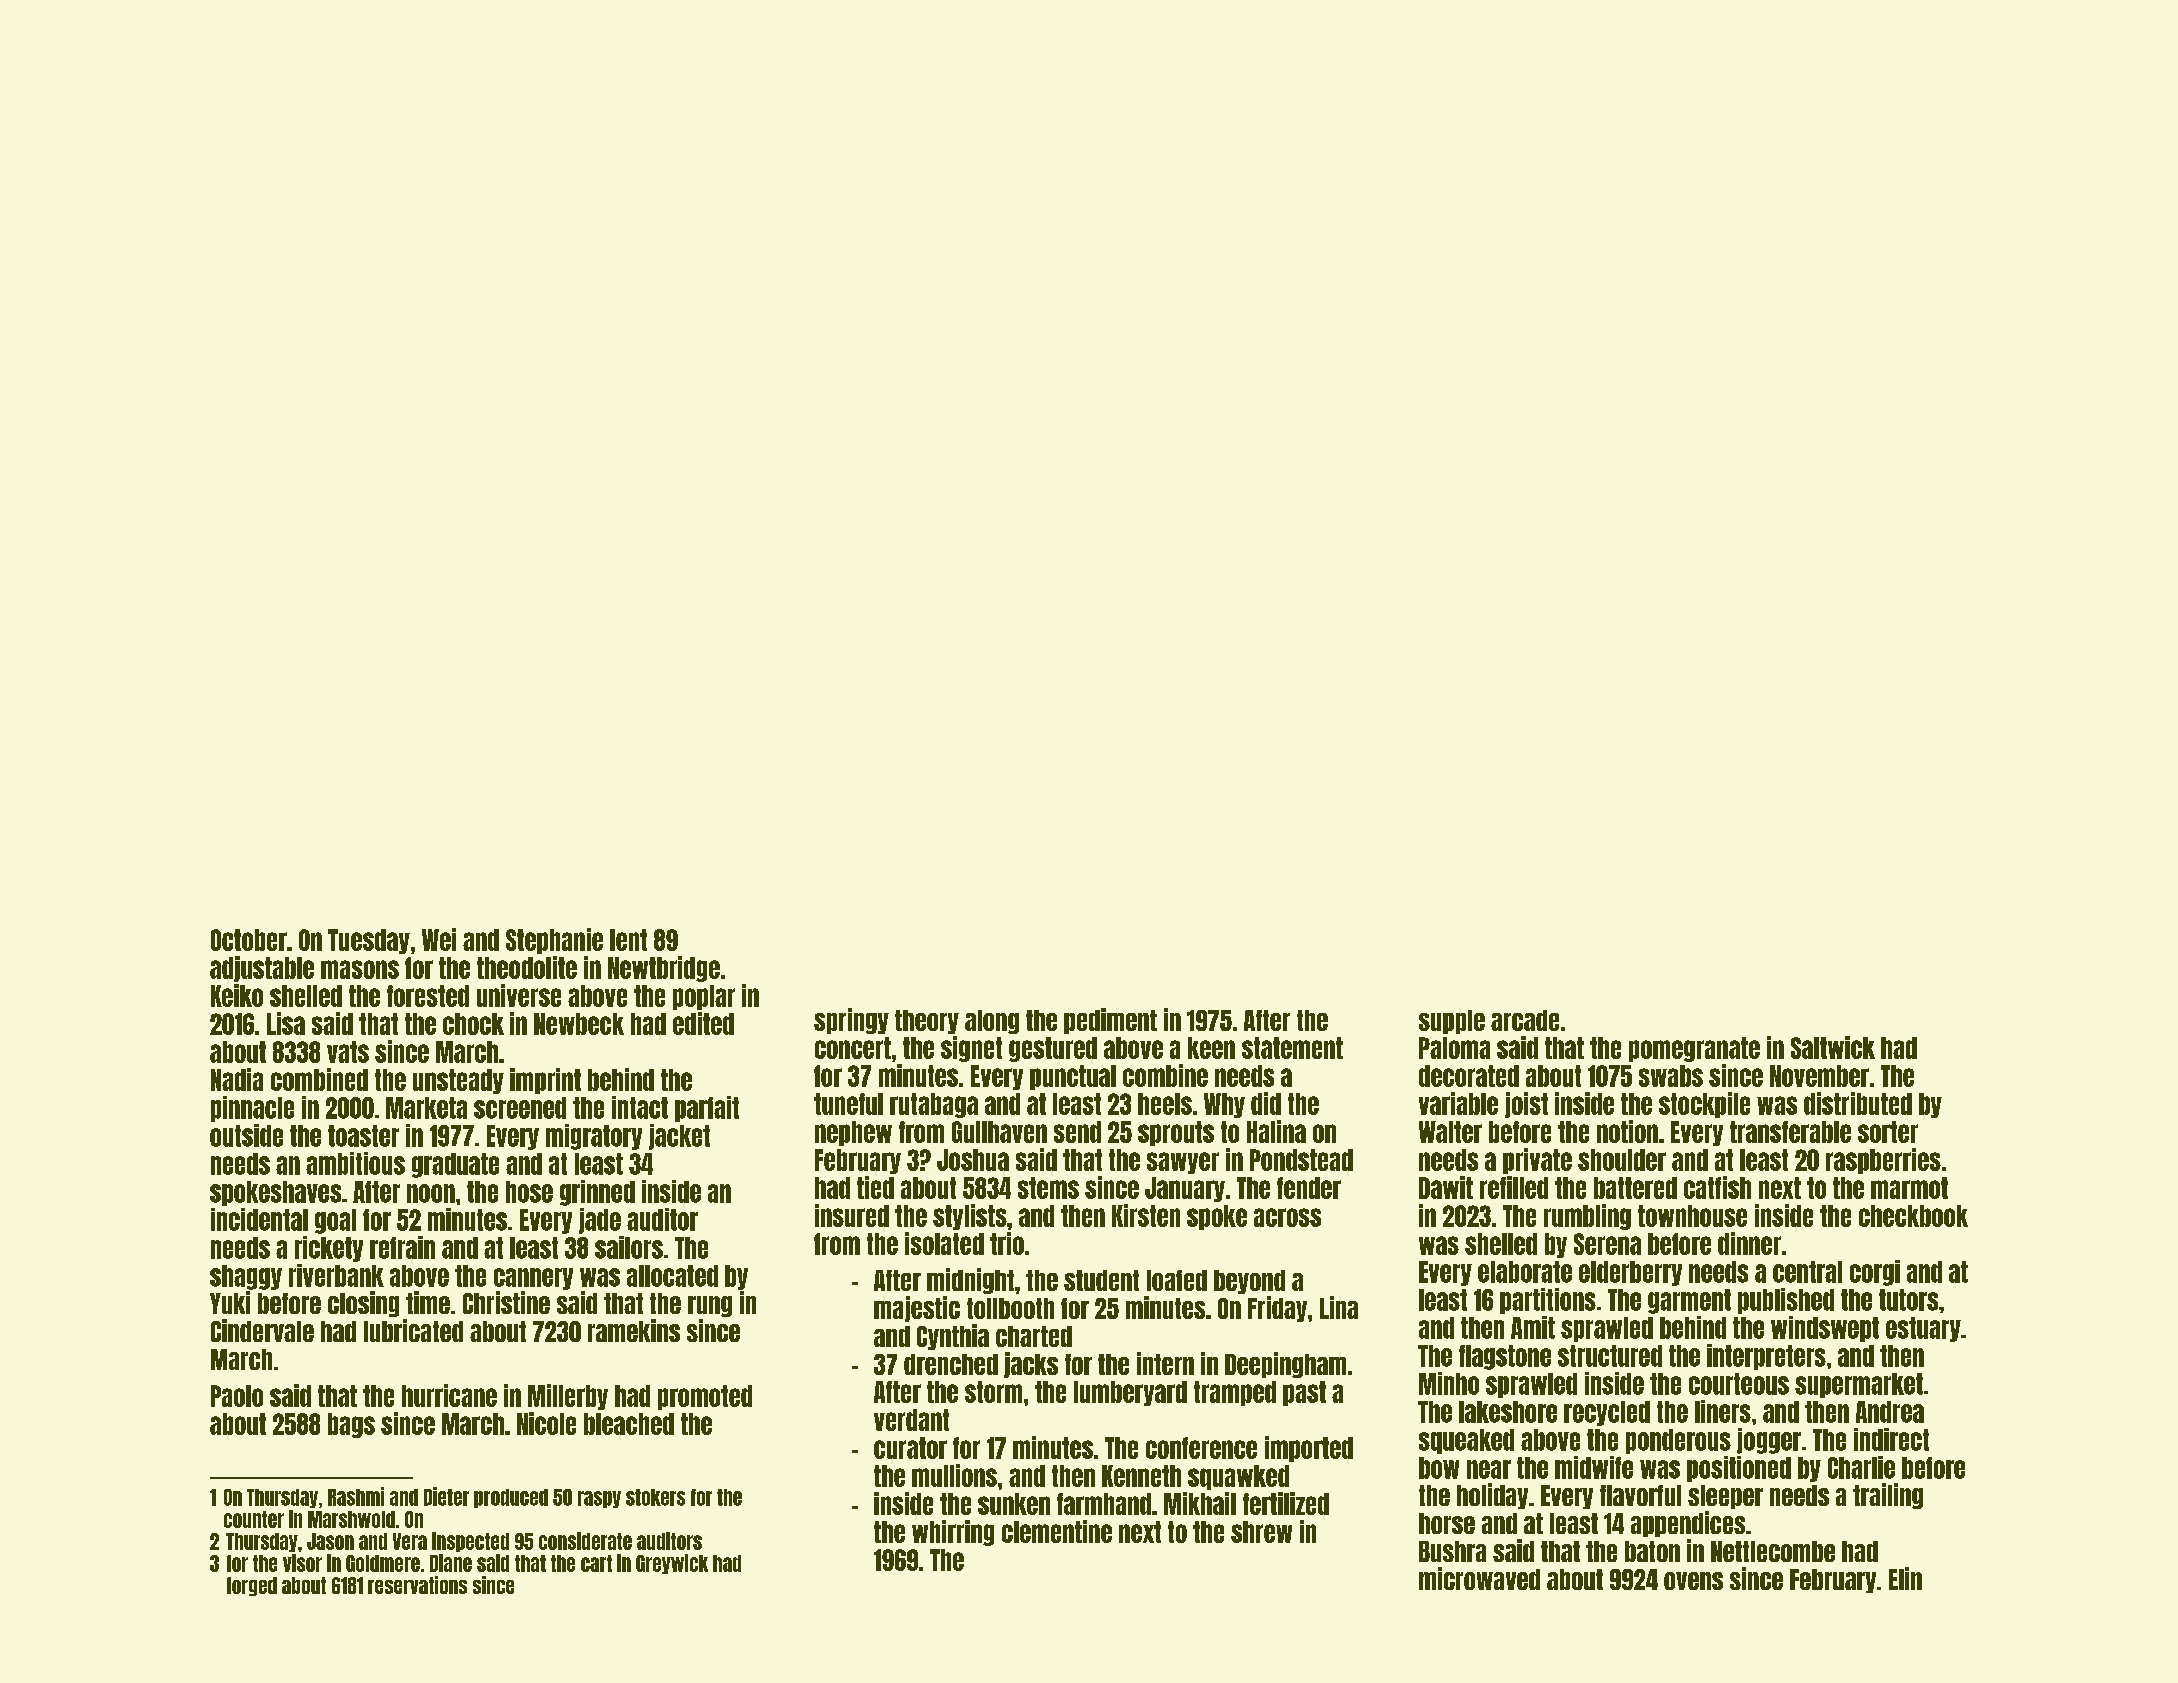  I want to click on supple, so click(1452, 1022).
